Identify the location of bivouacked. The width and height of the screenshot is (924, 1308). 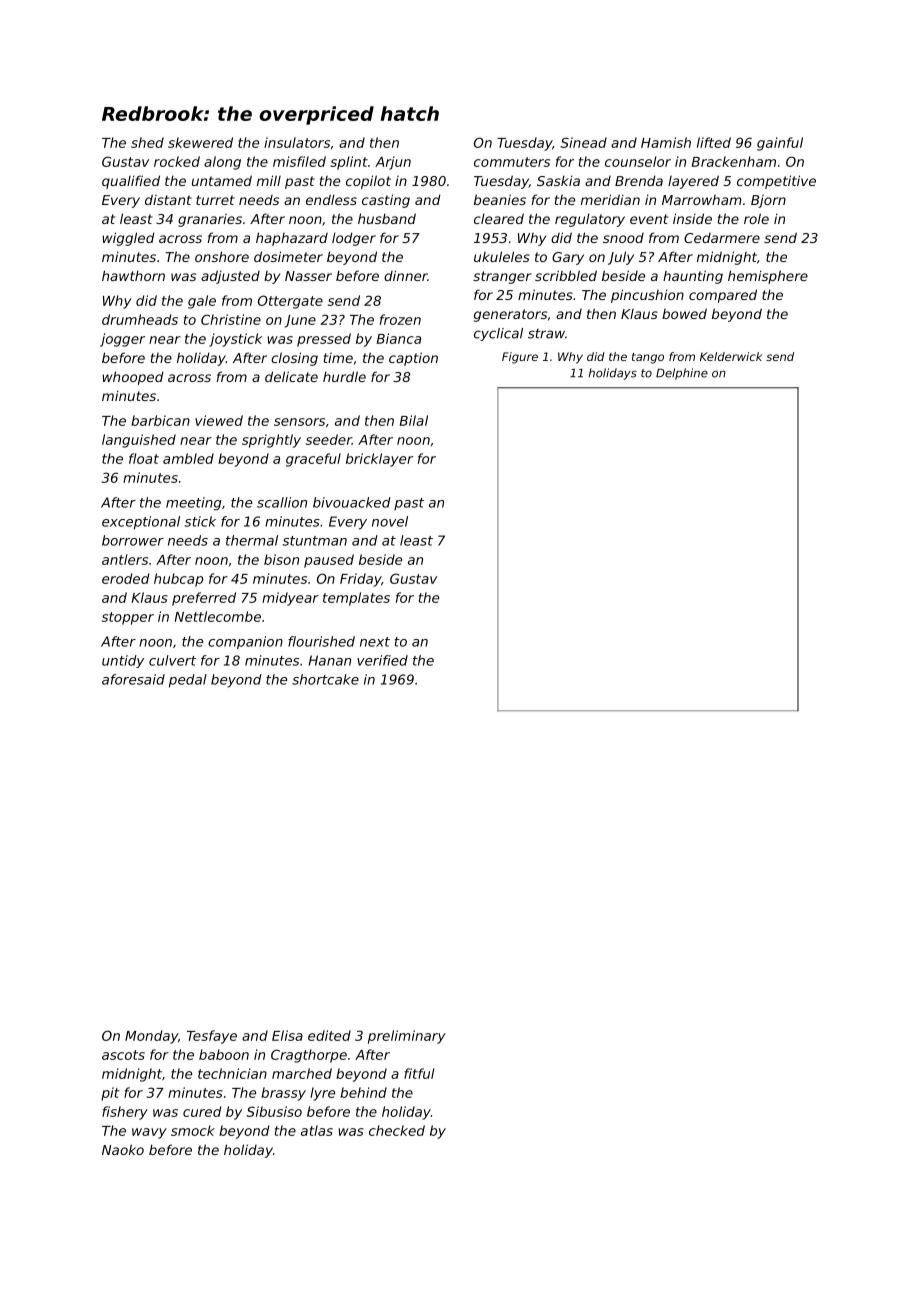
(352, 502).
